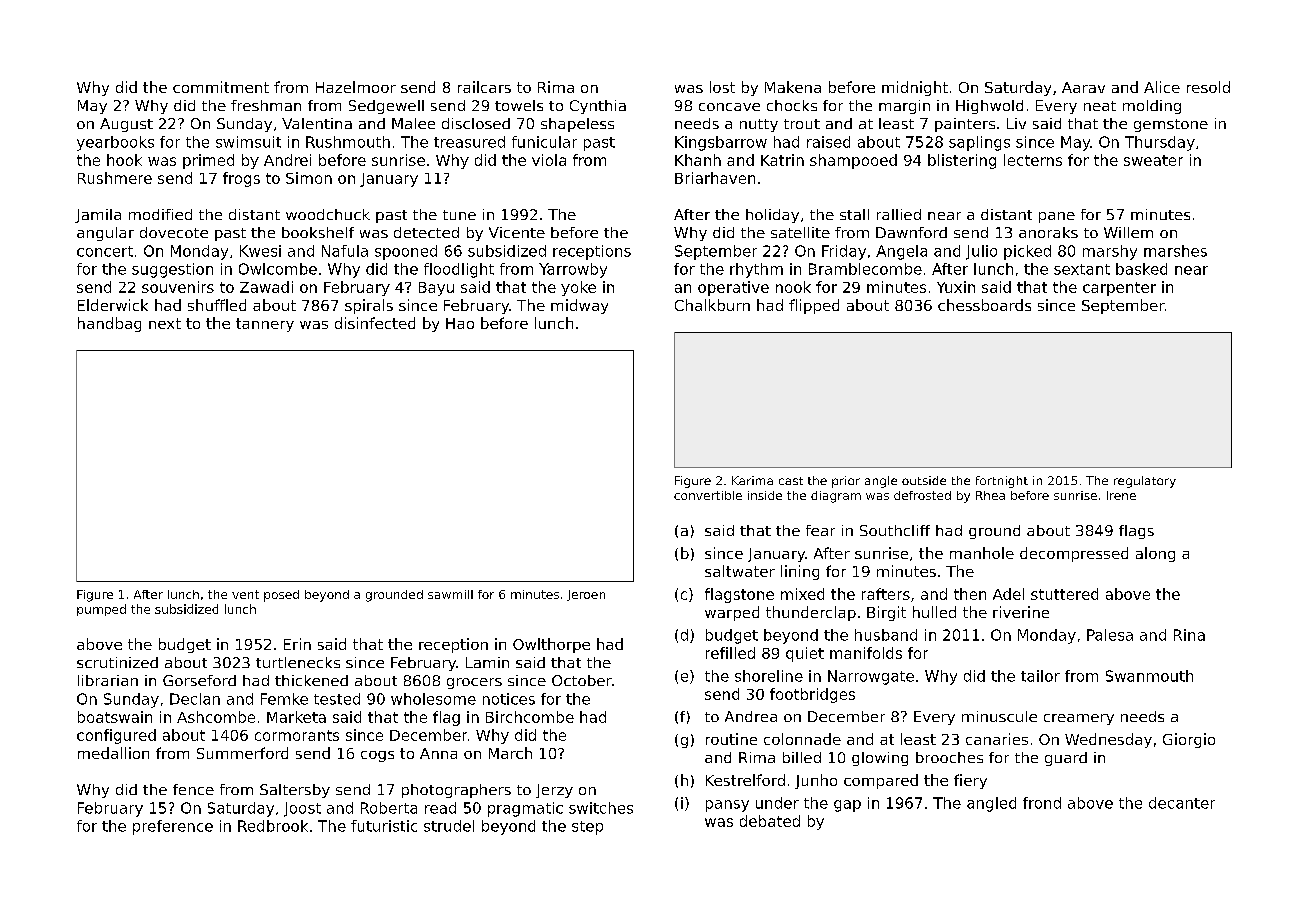  What do you see at coordinates (1002, 482) in the screenshot?
I see `fortnight` at bounding box center [1002, 482].
